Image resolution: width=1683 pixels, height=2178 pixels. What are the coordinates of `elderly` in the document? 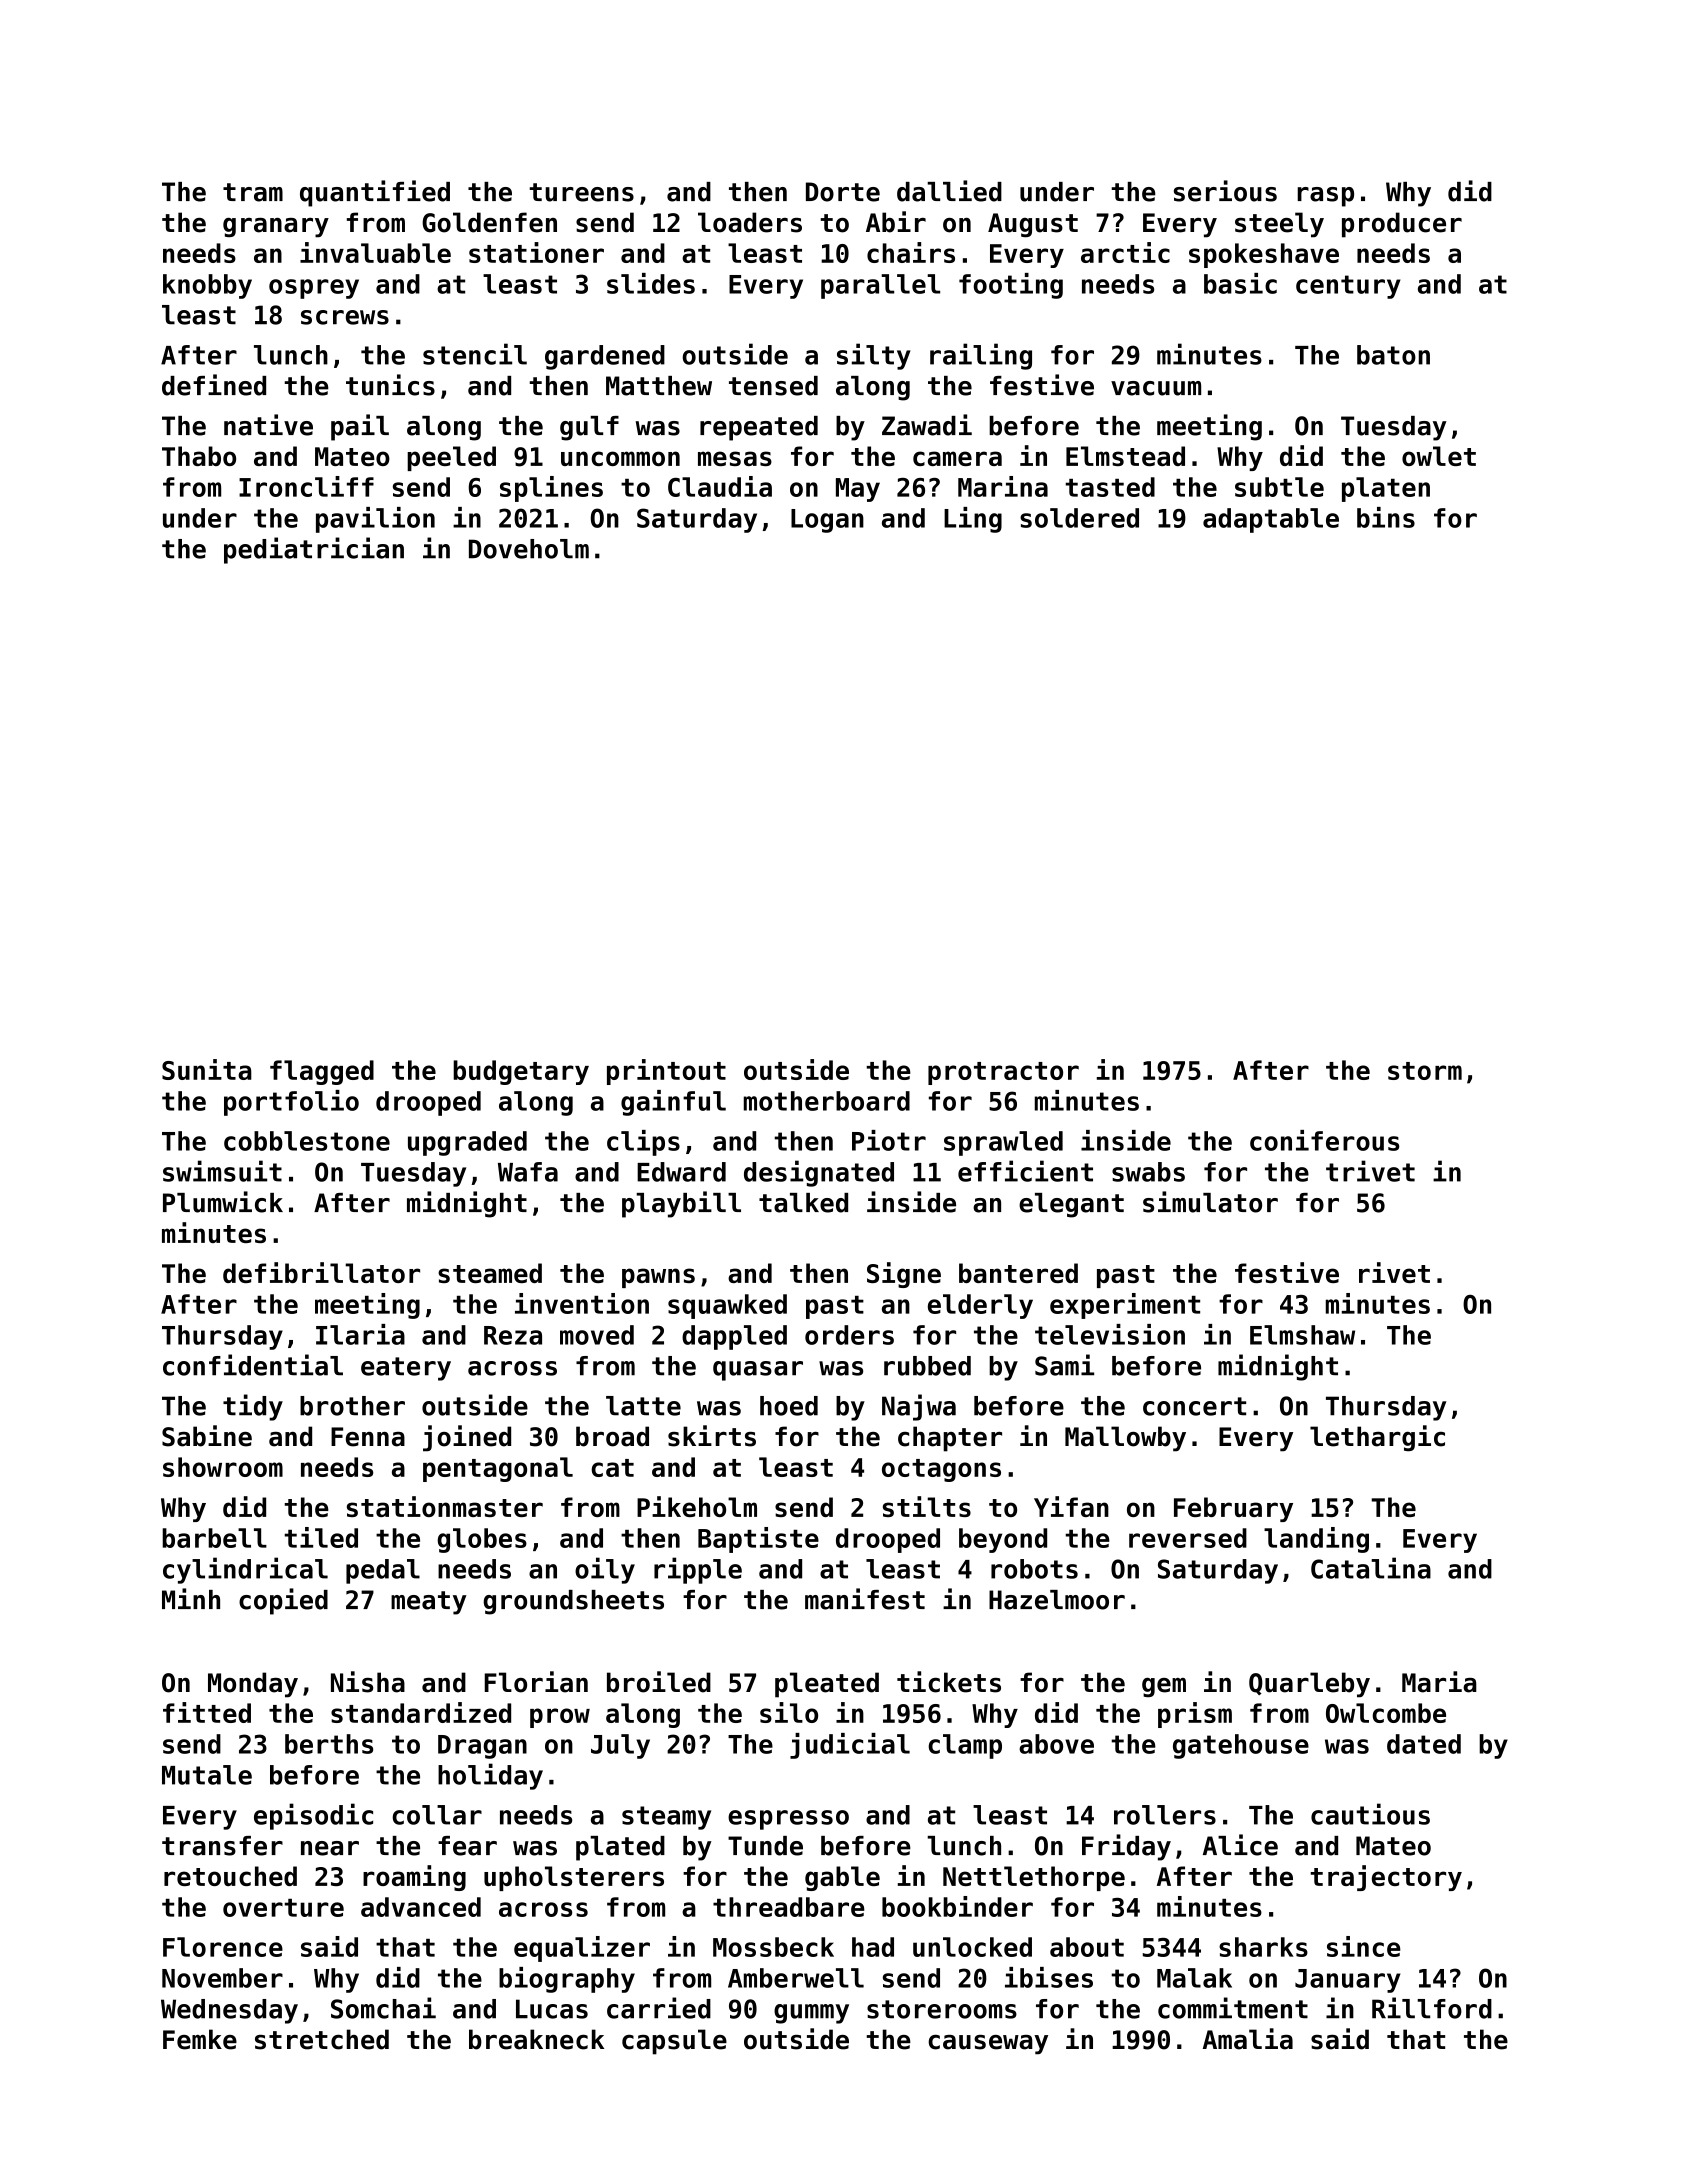 It's located at (980, 1306).
